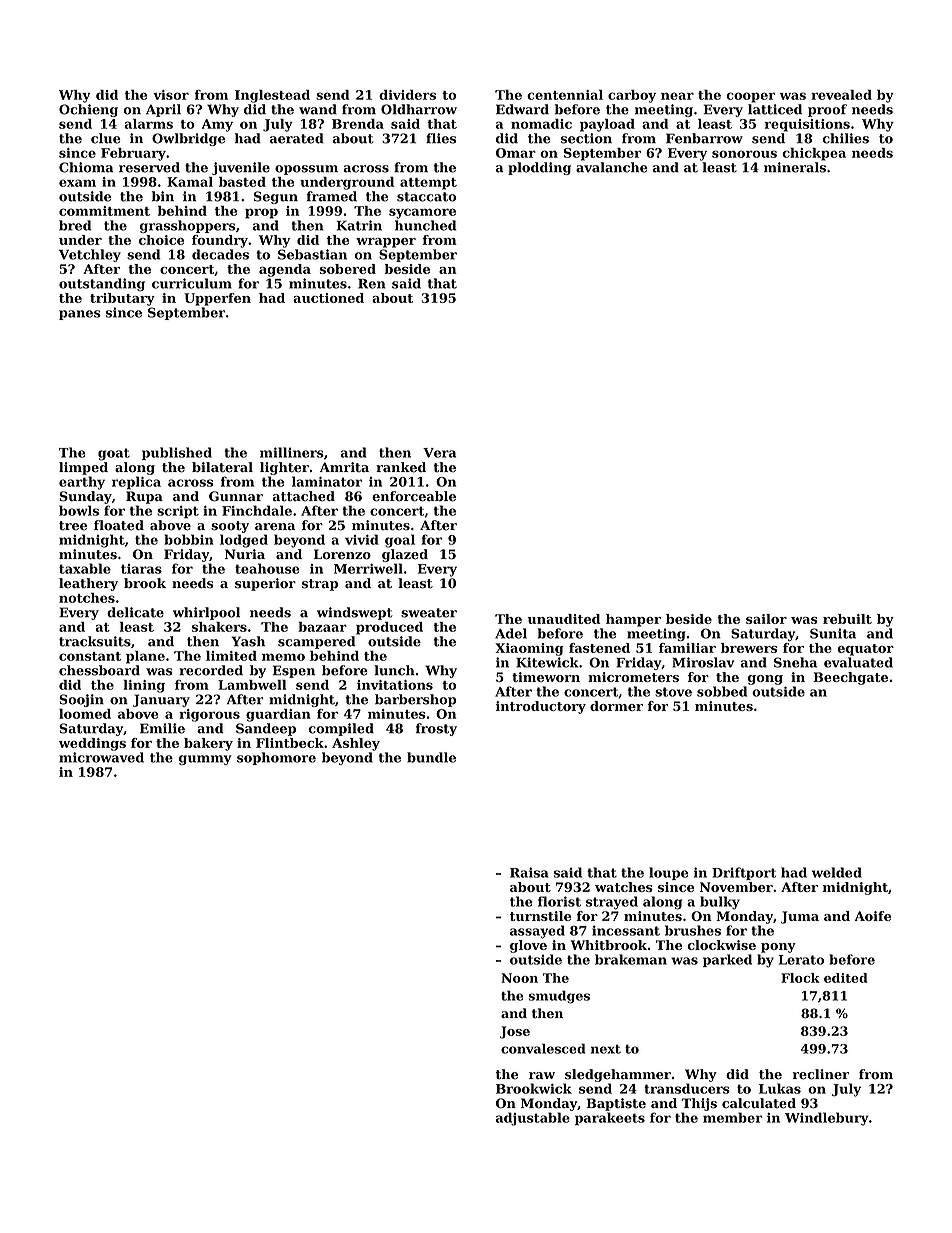 This document has height=1233, width=952. What do you see at coordinates (90, 656) in the document?
I see `constant` at bounding box center [90, 656].
